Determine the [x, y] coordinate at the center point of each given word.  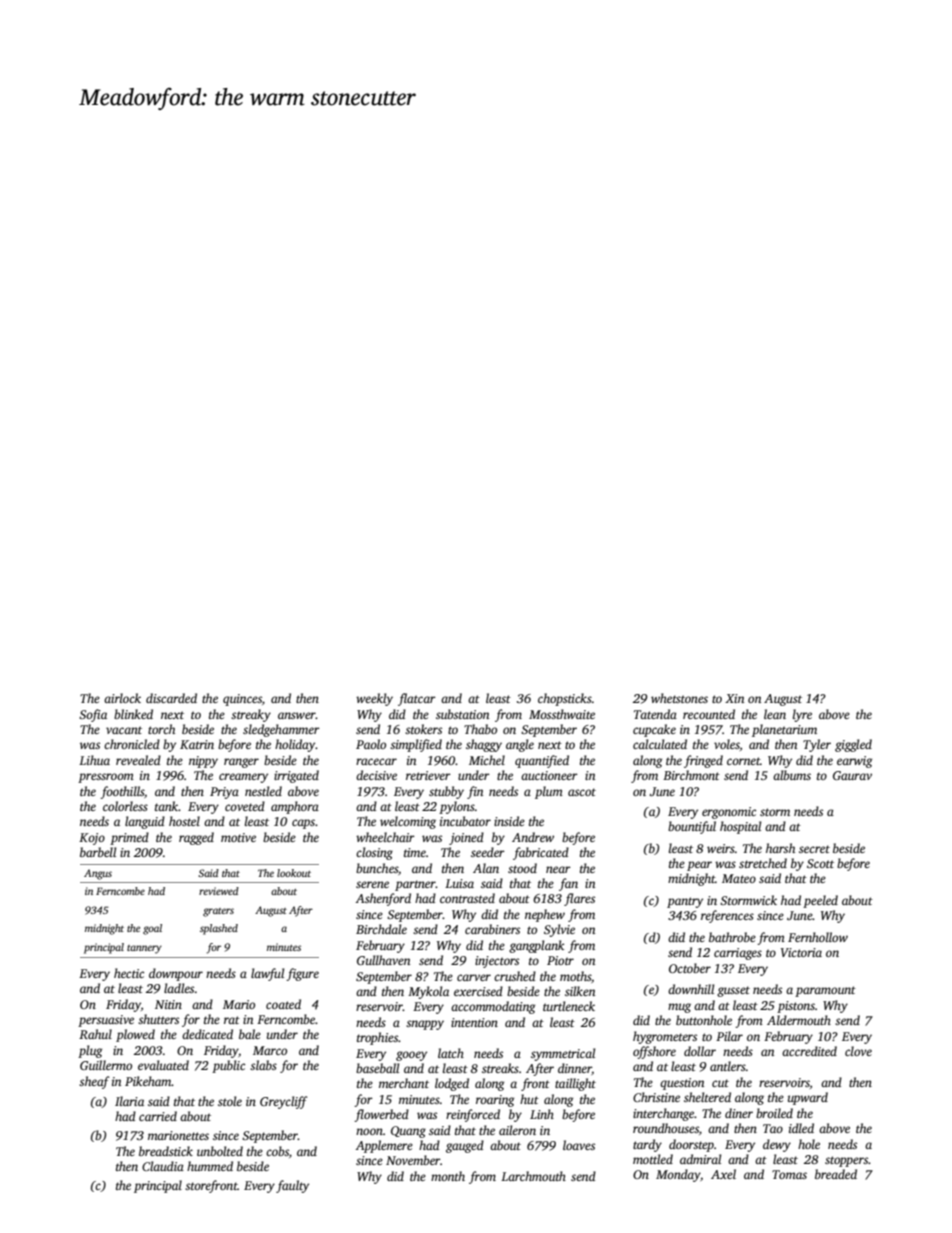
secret [814, 849]
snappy [425, 1025]
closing [374, 853]
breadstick [166, 1151]
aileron [517, 1130]
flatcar [417, 699]
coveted [245, 806]
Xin [734, 698]
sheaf [94, 1082]
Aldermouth [799, 1020]
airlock [122, 698]
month [448, 1176]
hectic [129, 973]
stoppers [846, 1161]
